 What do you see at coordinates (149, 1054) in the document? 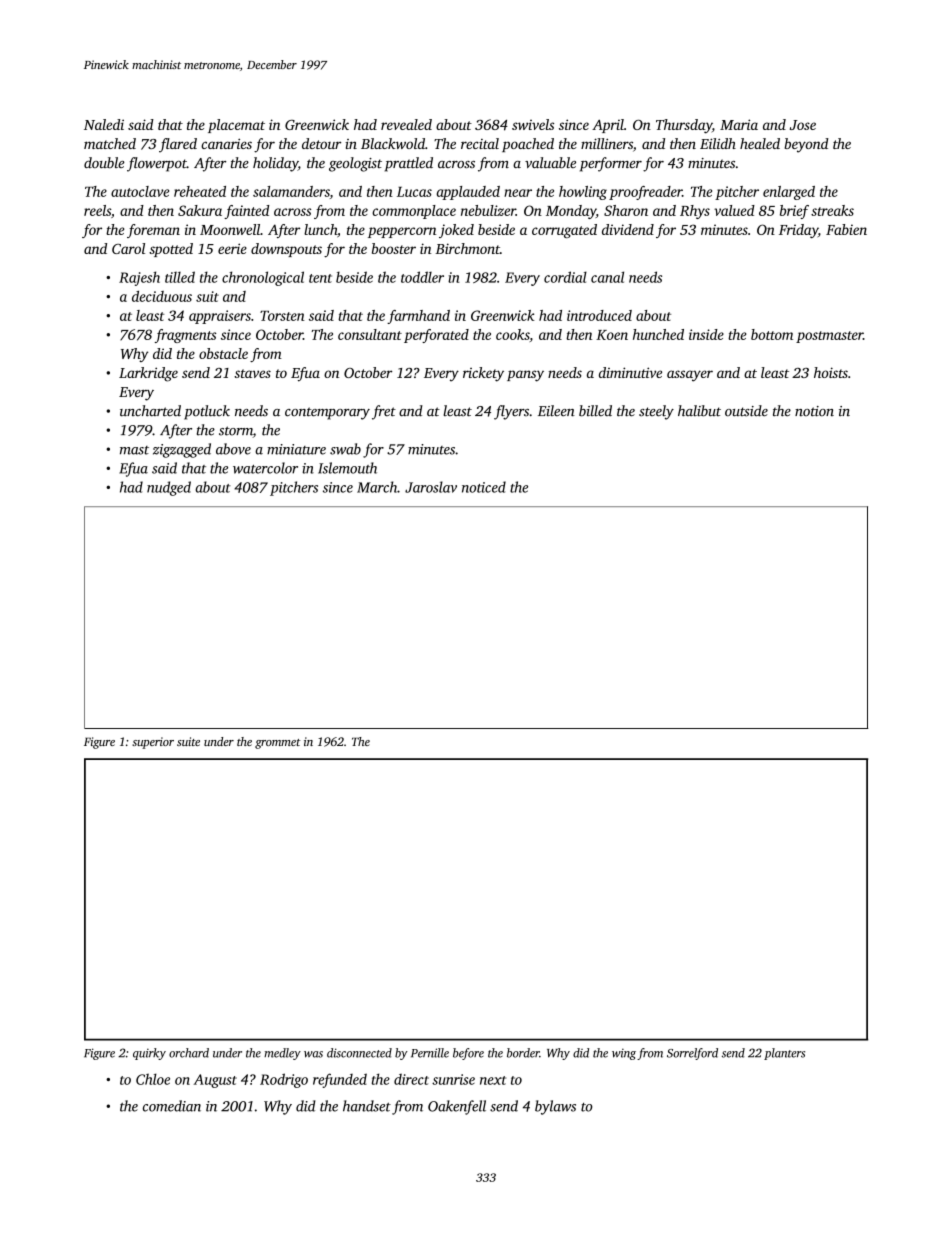
I see `quirky` at bounding box center [149, 1054].
